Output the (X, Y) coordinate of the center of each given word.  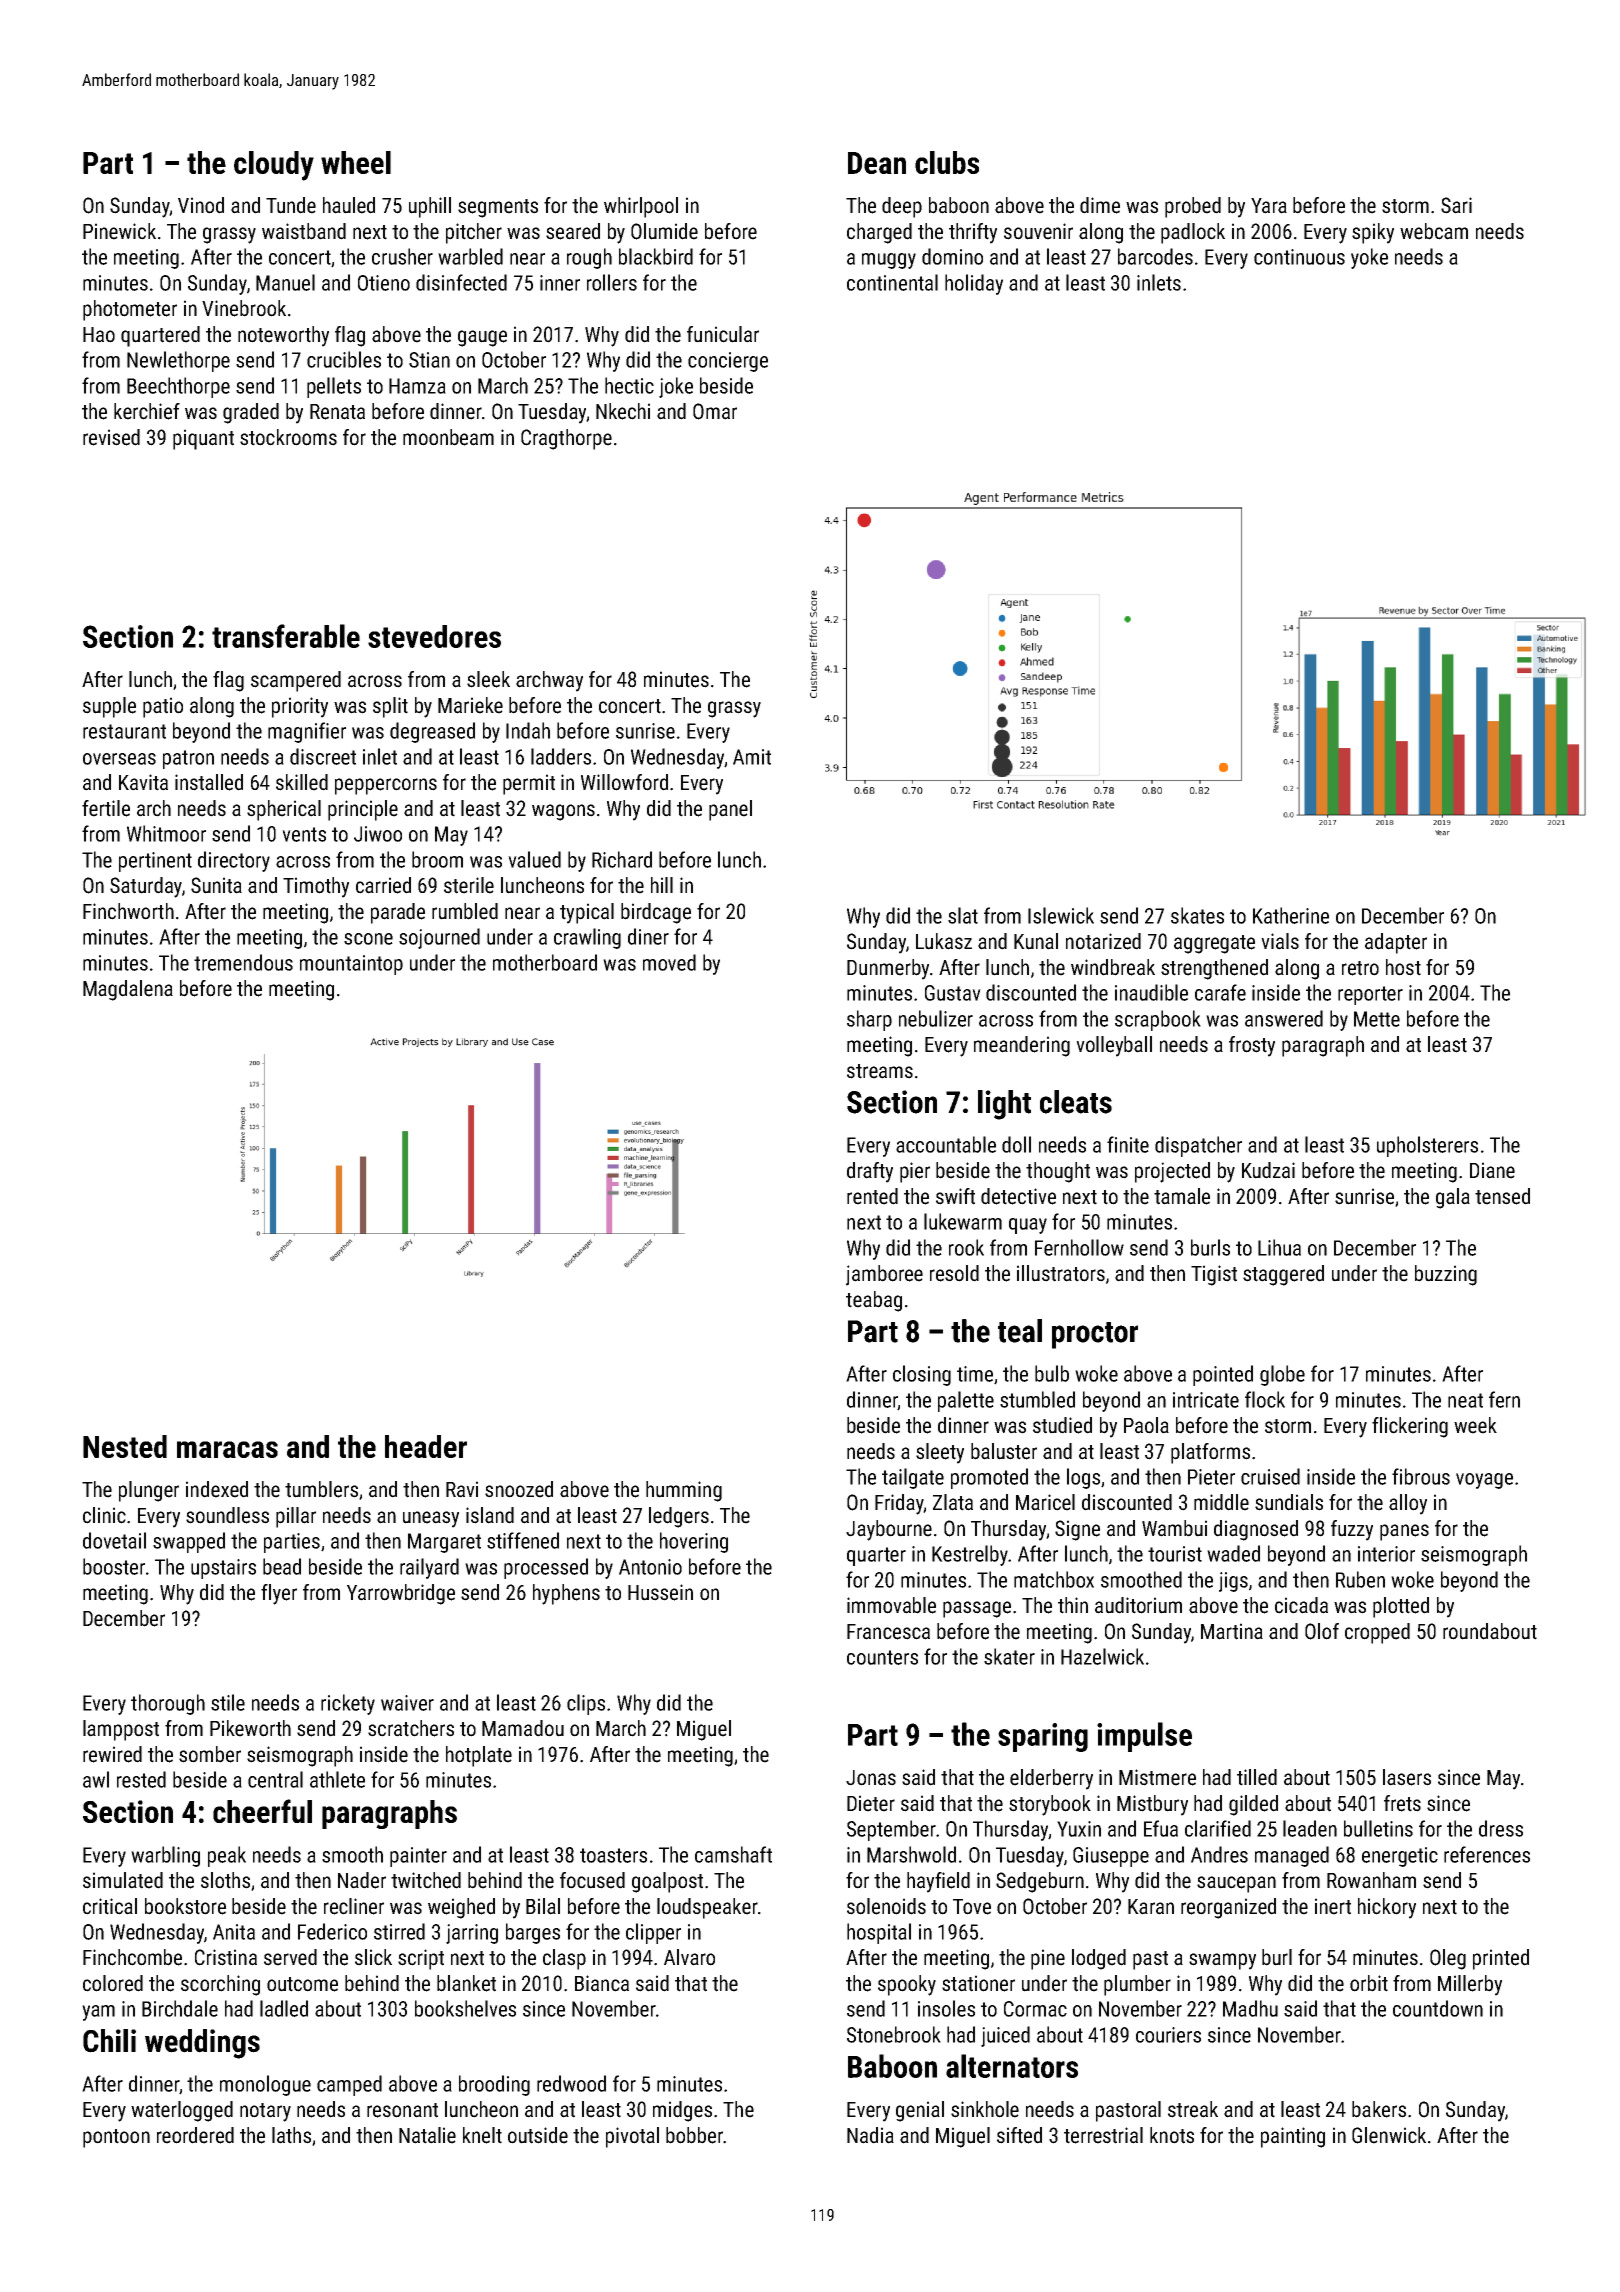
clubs (947, 162)
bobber (694, 2135)
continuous (1299, 257)
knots (1172, 2135)
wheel (356, 162)
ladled (284, 2008)
